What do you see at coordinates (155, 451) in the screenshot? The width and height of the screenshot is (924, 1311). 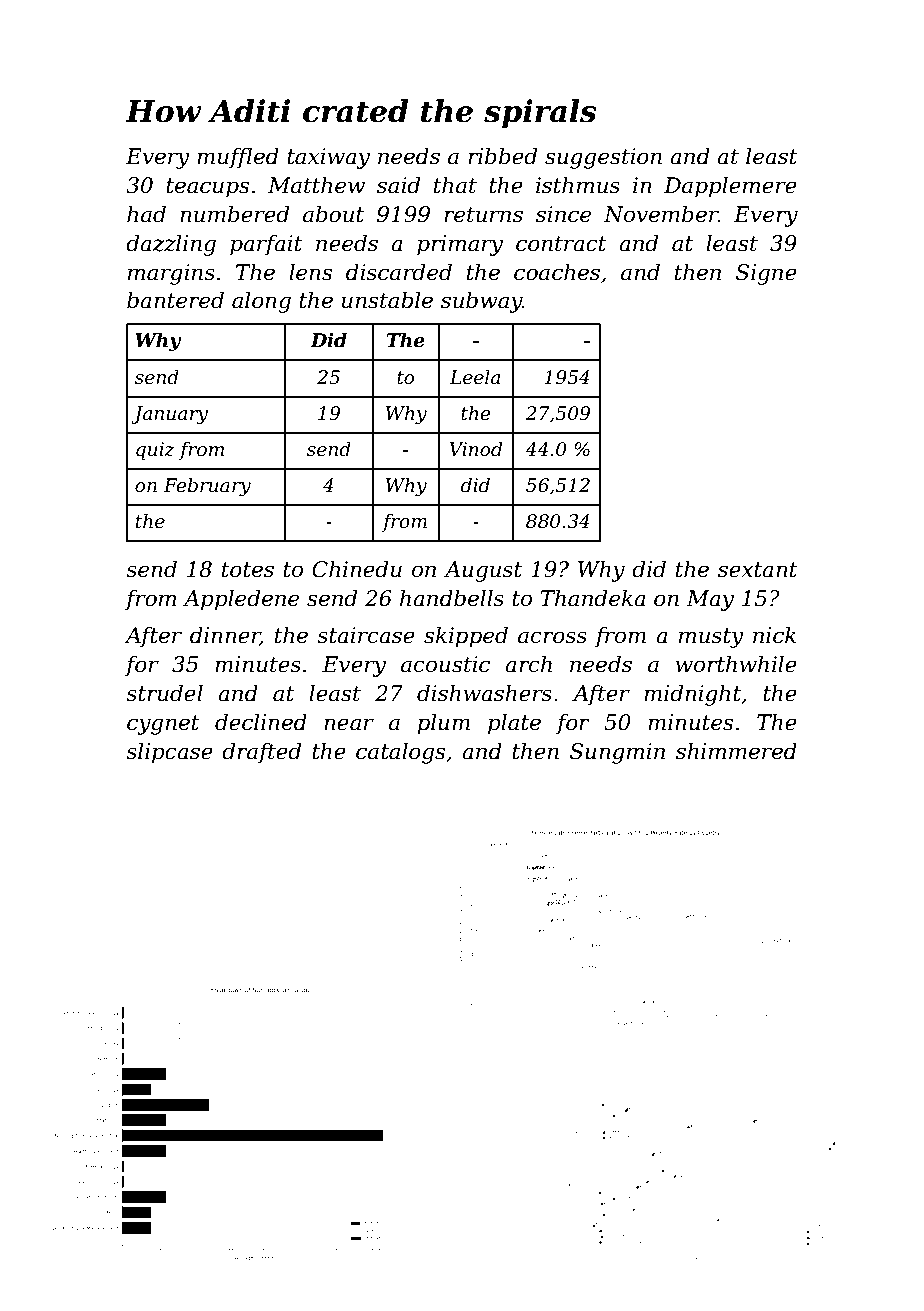 I see `quiz` at bounding box center [155, 451].
